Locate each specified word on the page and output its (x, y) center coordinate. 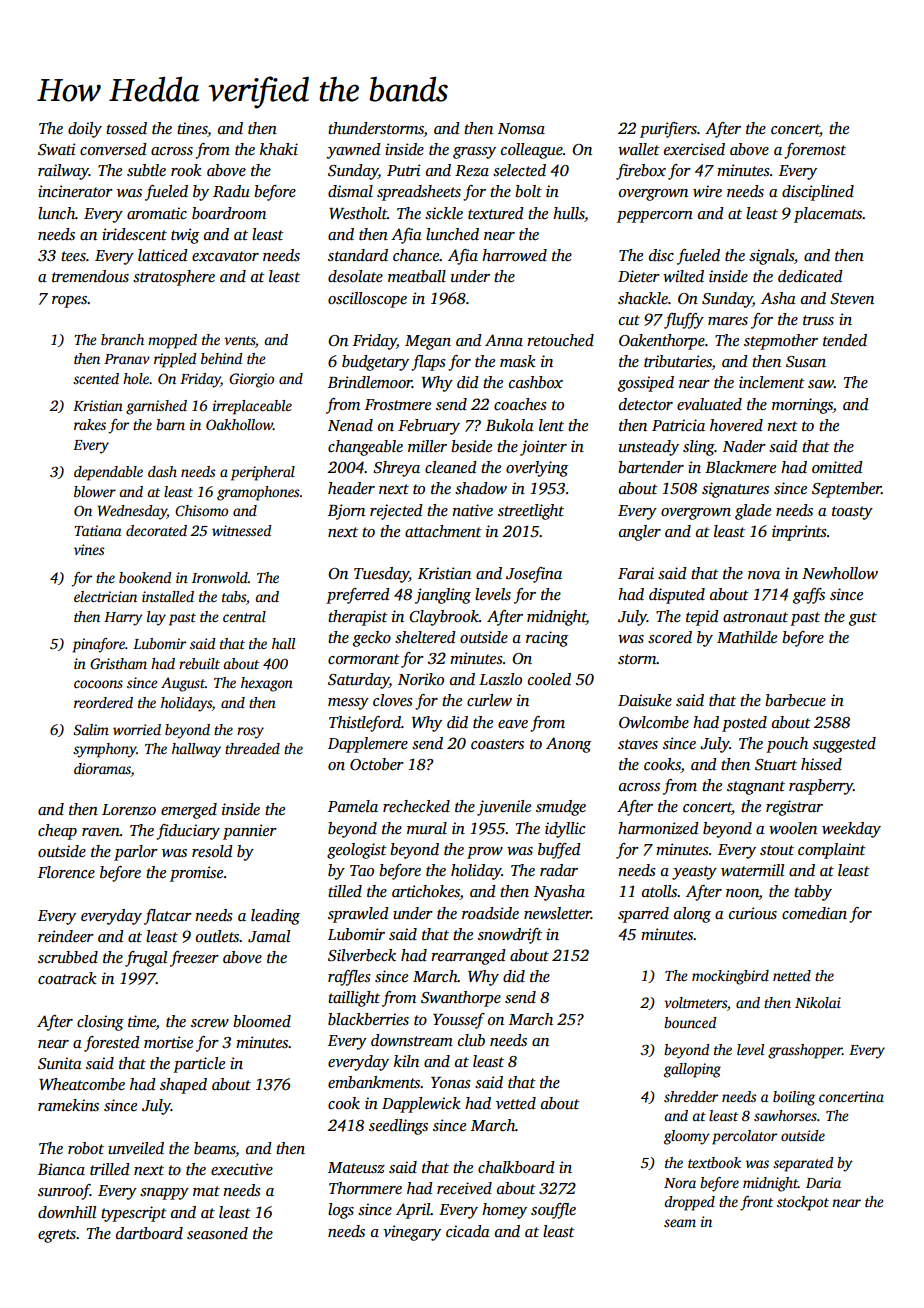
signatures (735, 490)
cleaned (451, 467)
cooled (549, 679)
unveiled (136, 1148)
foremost (815, 151)
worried (137, 729)
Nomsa (521, 129)
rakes (90, 424)
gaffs (809, 596)
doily (85, 130)
